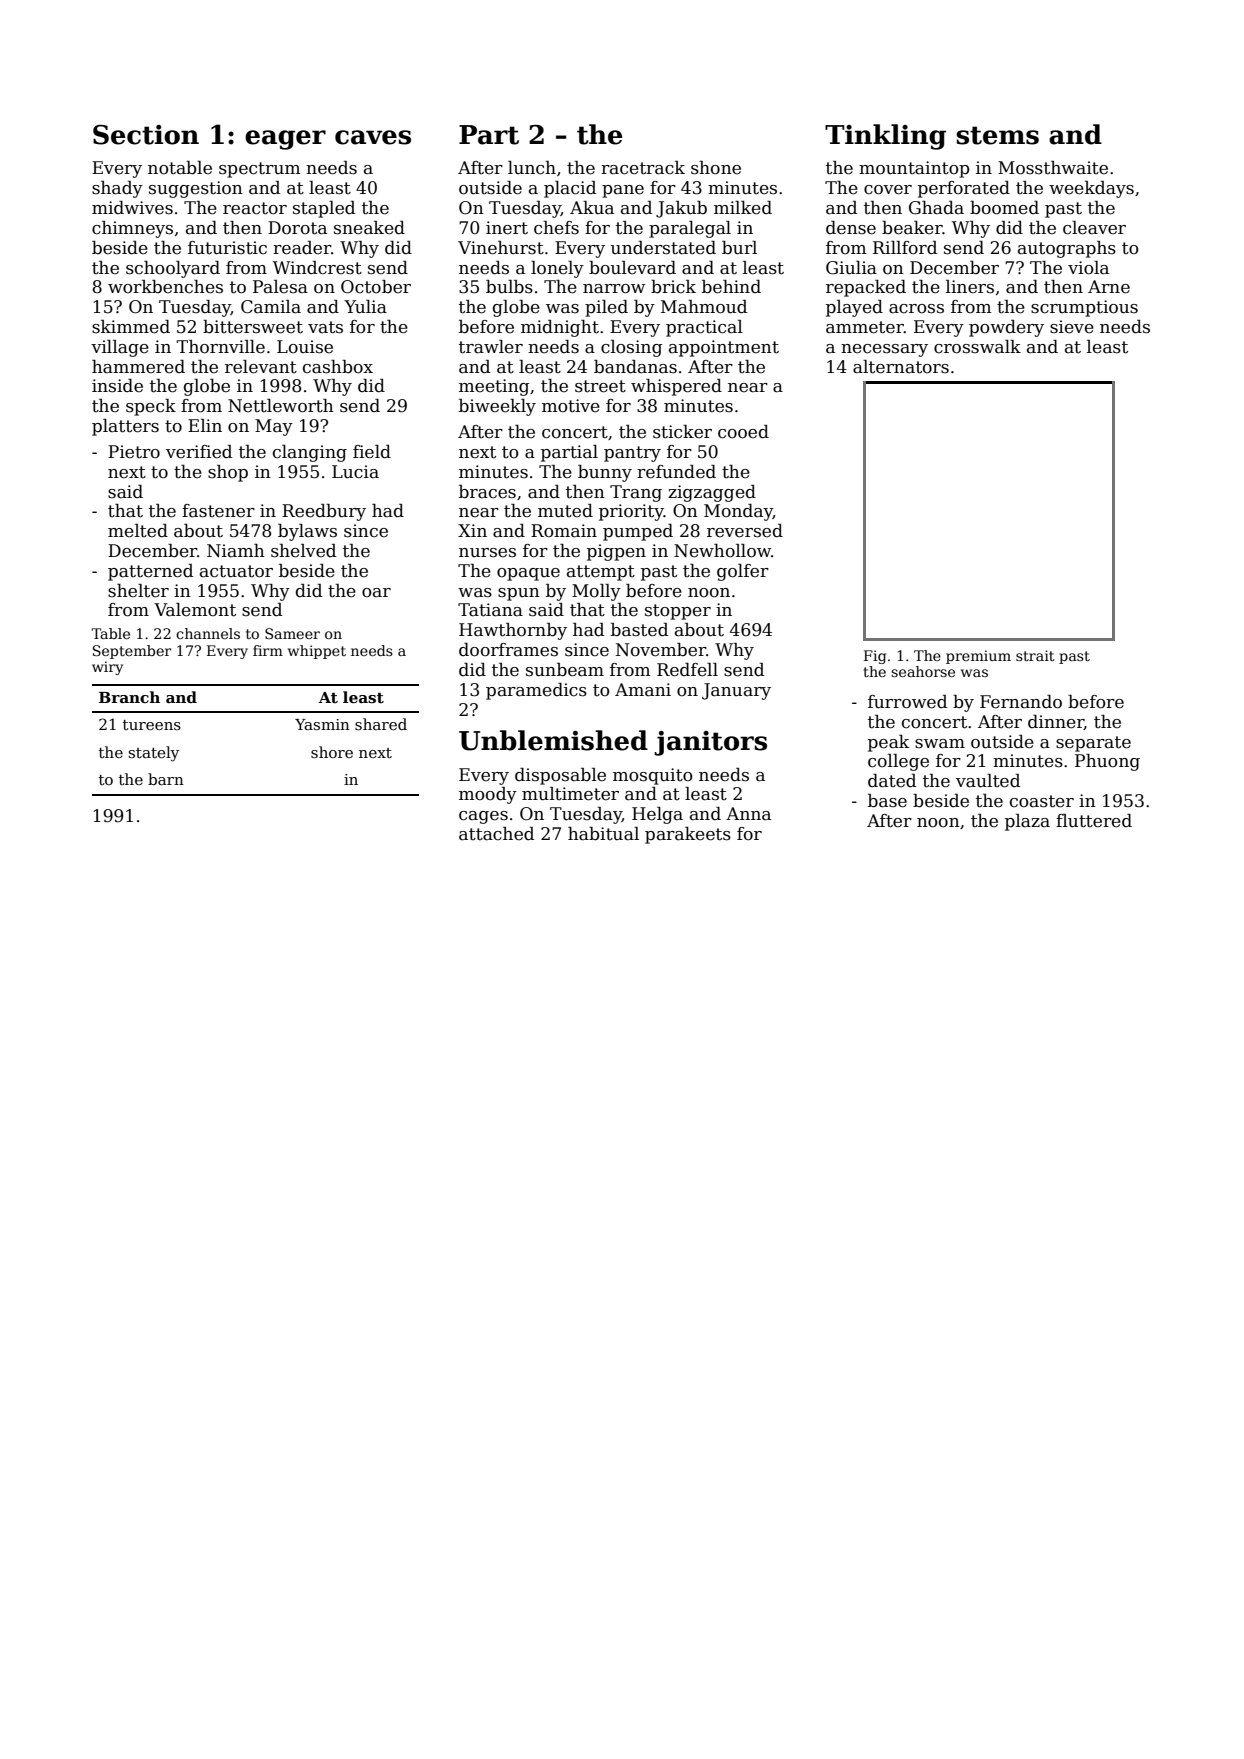  I want to click on Helga, so click(657, 815).
